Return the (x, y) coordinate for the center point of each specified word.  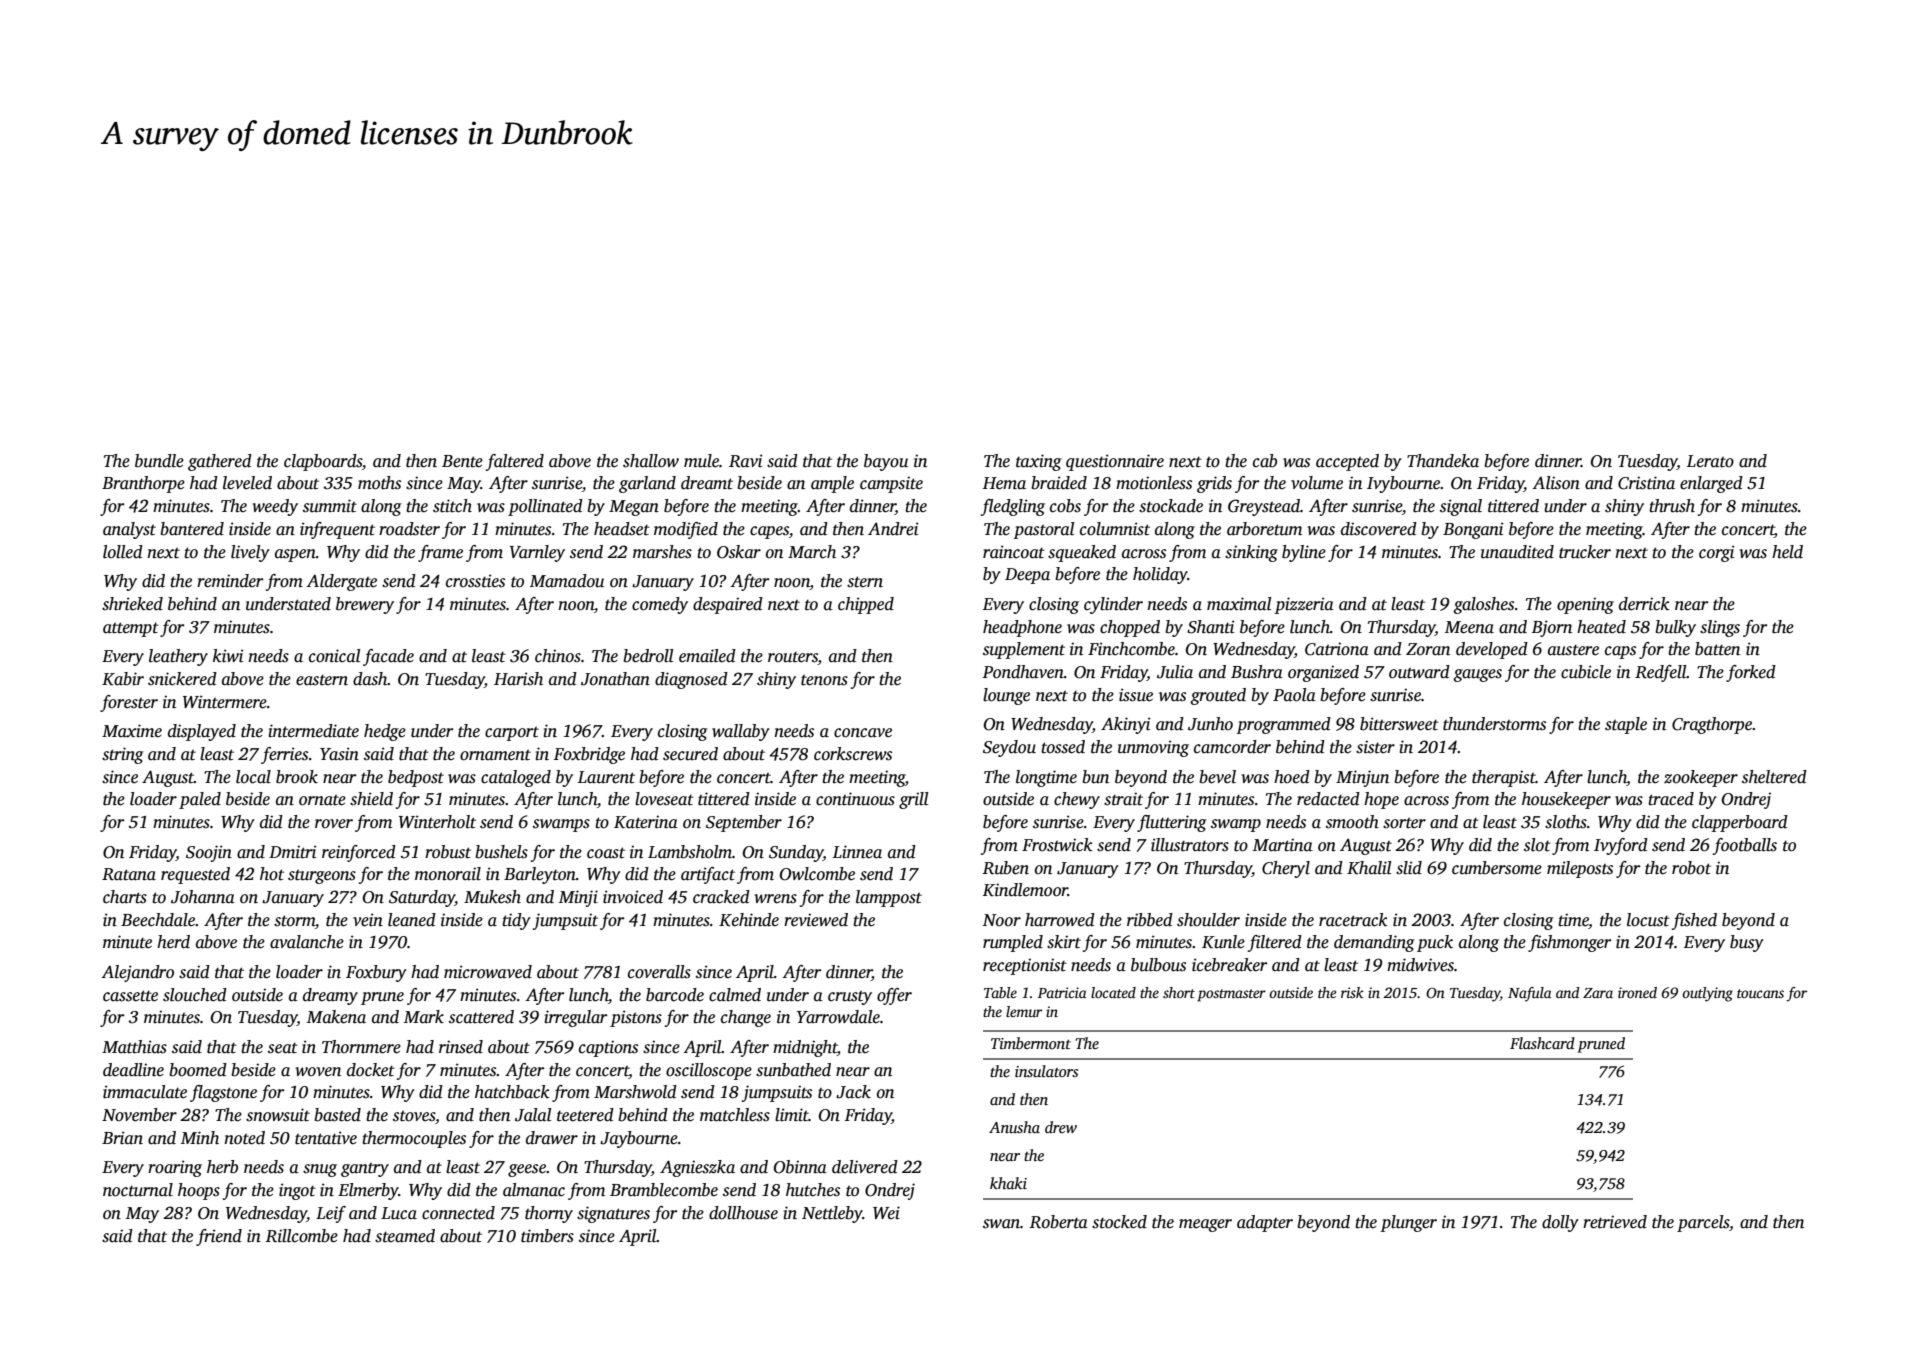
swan (1001, 1224)
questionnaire (1115, 462)
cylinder (1113, 605)
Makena (336, 1017)
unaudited (1517, 552)
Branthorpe (143, 484)
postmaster (1231, 995)
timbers (547, 1236)
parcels (1703, 1223)
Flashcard (1542, 1043)
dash (370, 679)
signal (1461, 507)
